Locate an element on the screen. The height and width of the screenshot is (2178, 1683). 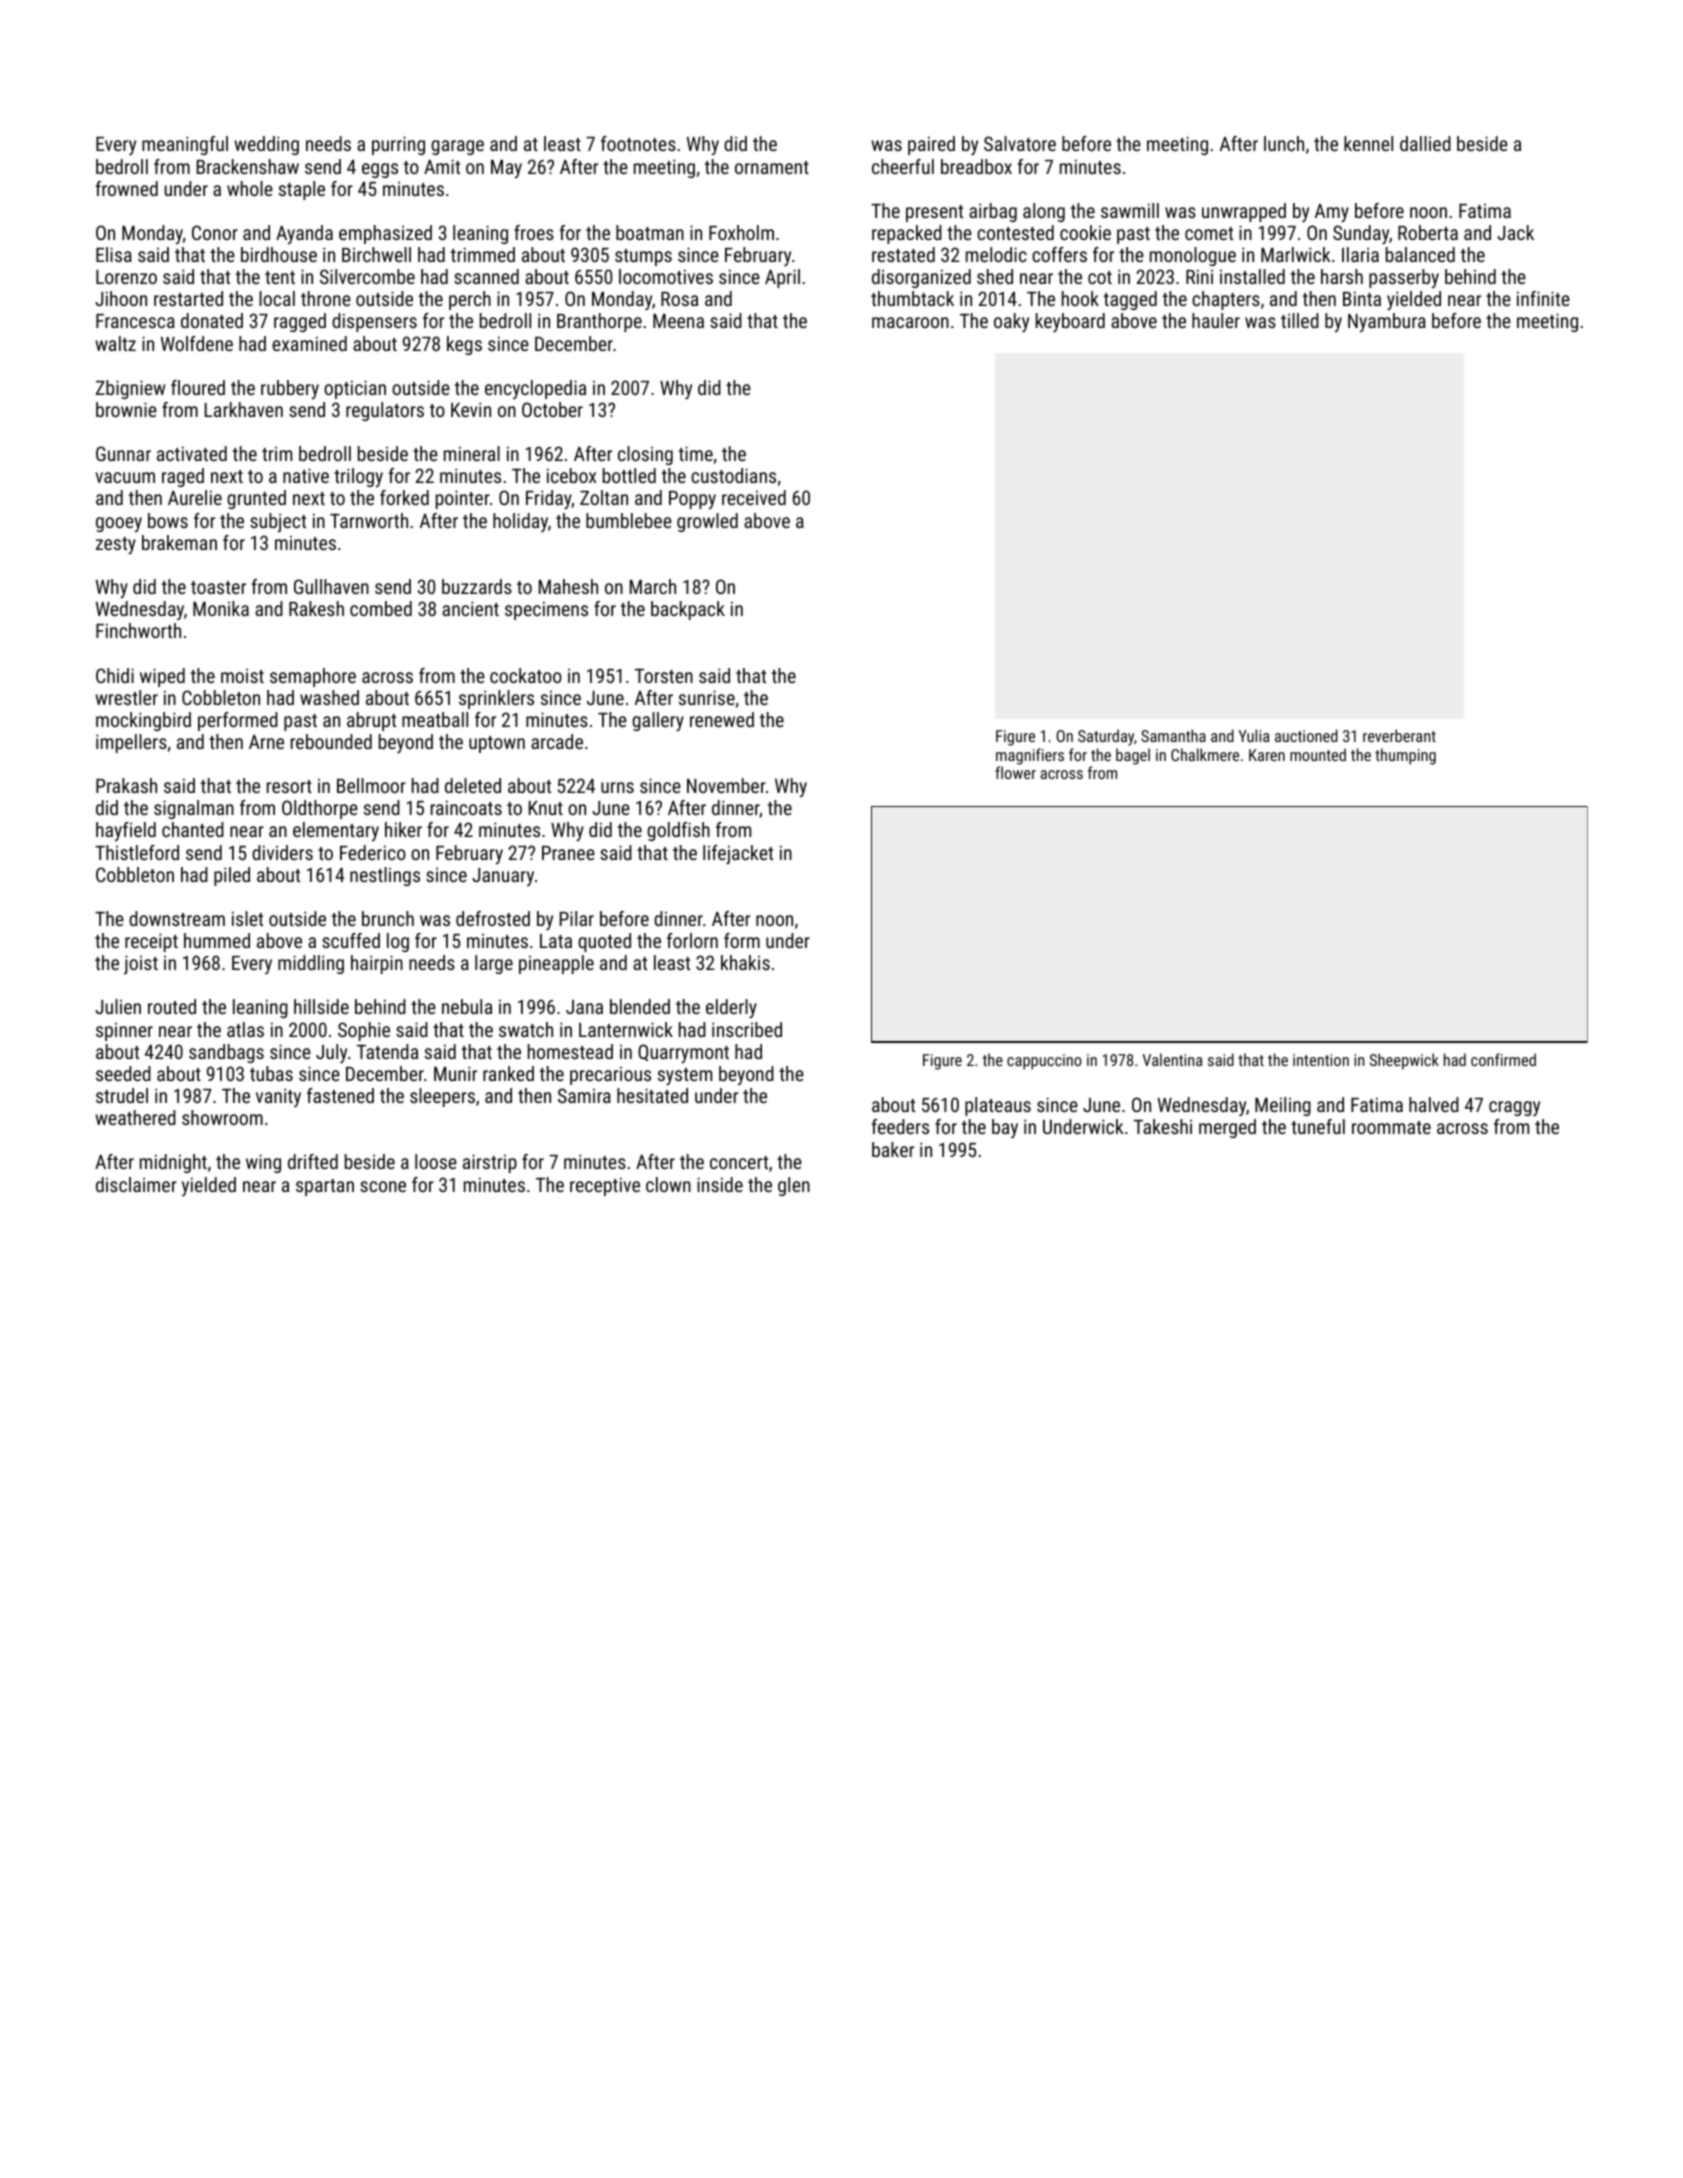
disclaimer is located at coordinates (136, 1184).
